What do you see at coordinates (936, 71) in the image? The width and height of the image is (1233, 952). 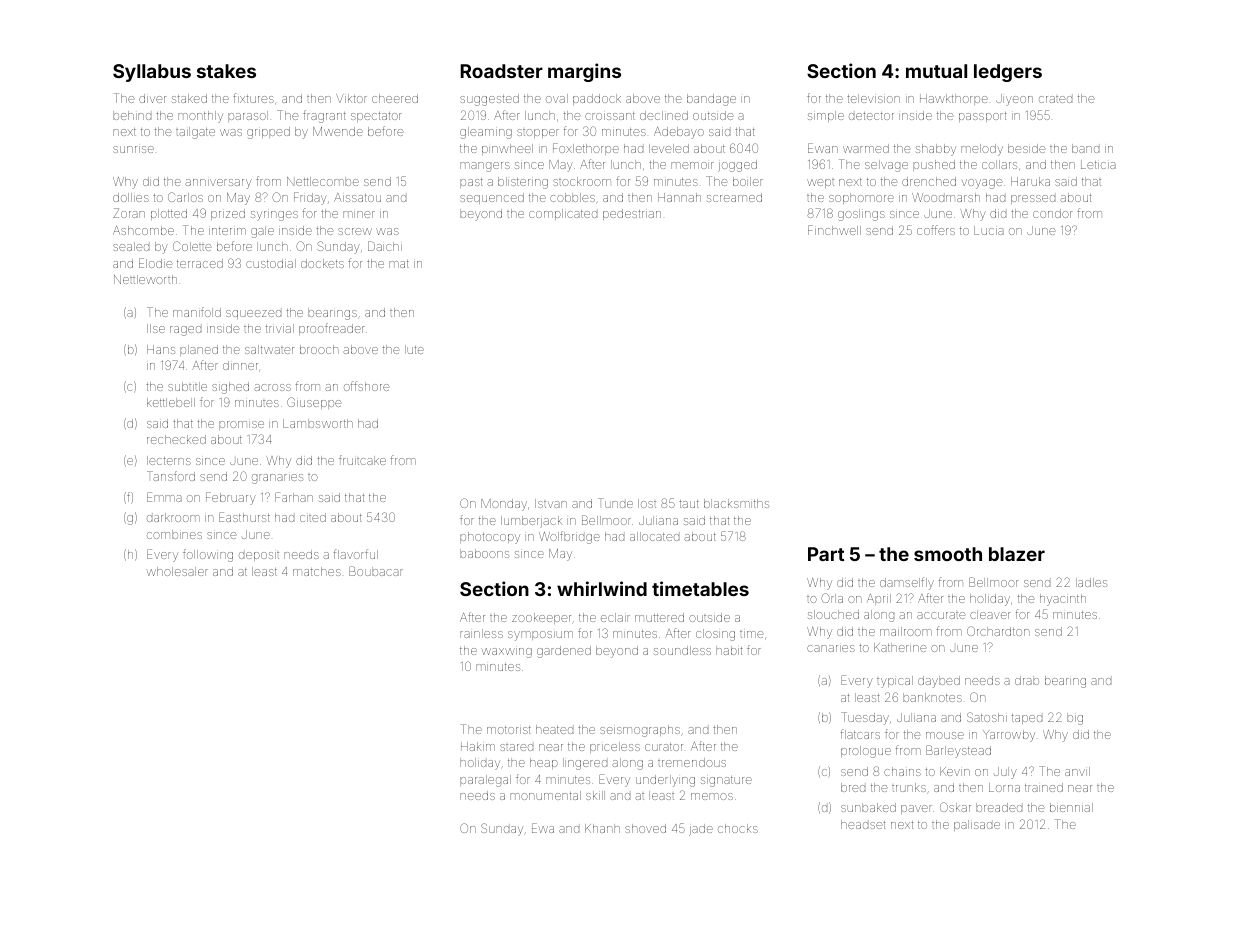 I see `mutual` at bounding box center [936, 71].
